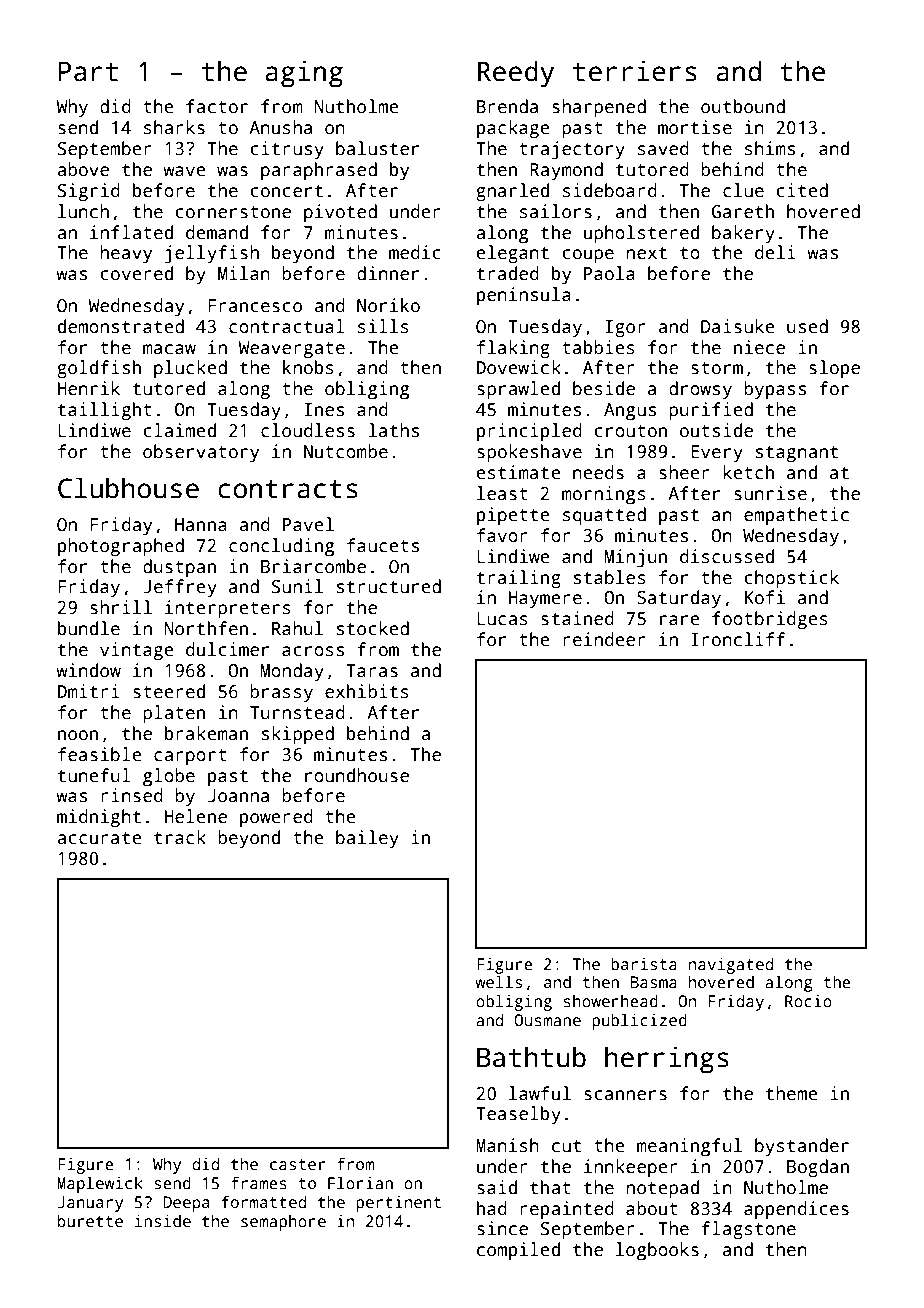 Image resolution: width=924 pixels, height=1308 pixels. Describe the element at coordinates (100, 838) in the screenshot. I see `accurate` at that location.
